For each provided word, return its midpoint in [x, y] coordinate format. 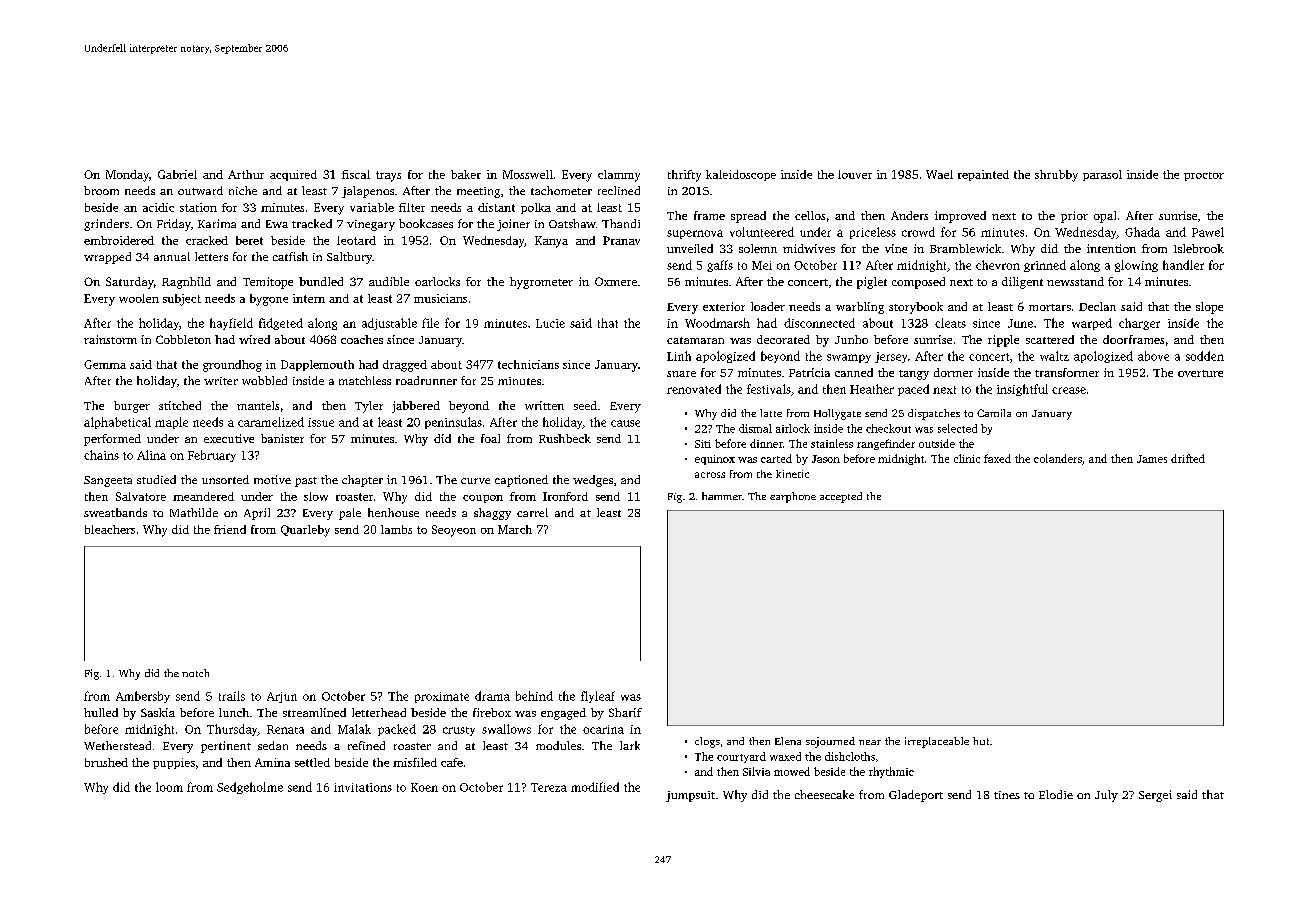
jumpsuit [690, 796]
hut [981, 741]
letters [211, 256]
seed [585, 405]
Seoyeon [454, 531]
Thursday [232, 730]
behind [534, 696]
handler [1183, 265]
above [1153, 356]
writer [221, 381]
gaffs [720, 266]
